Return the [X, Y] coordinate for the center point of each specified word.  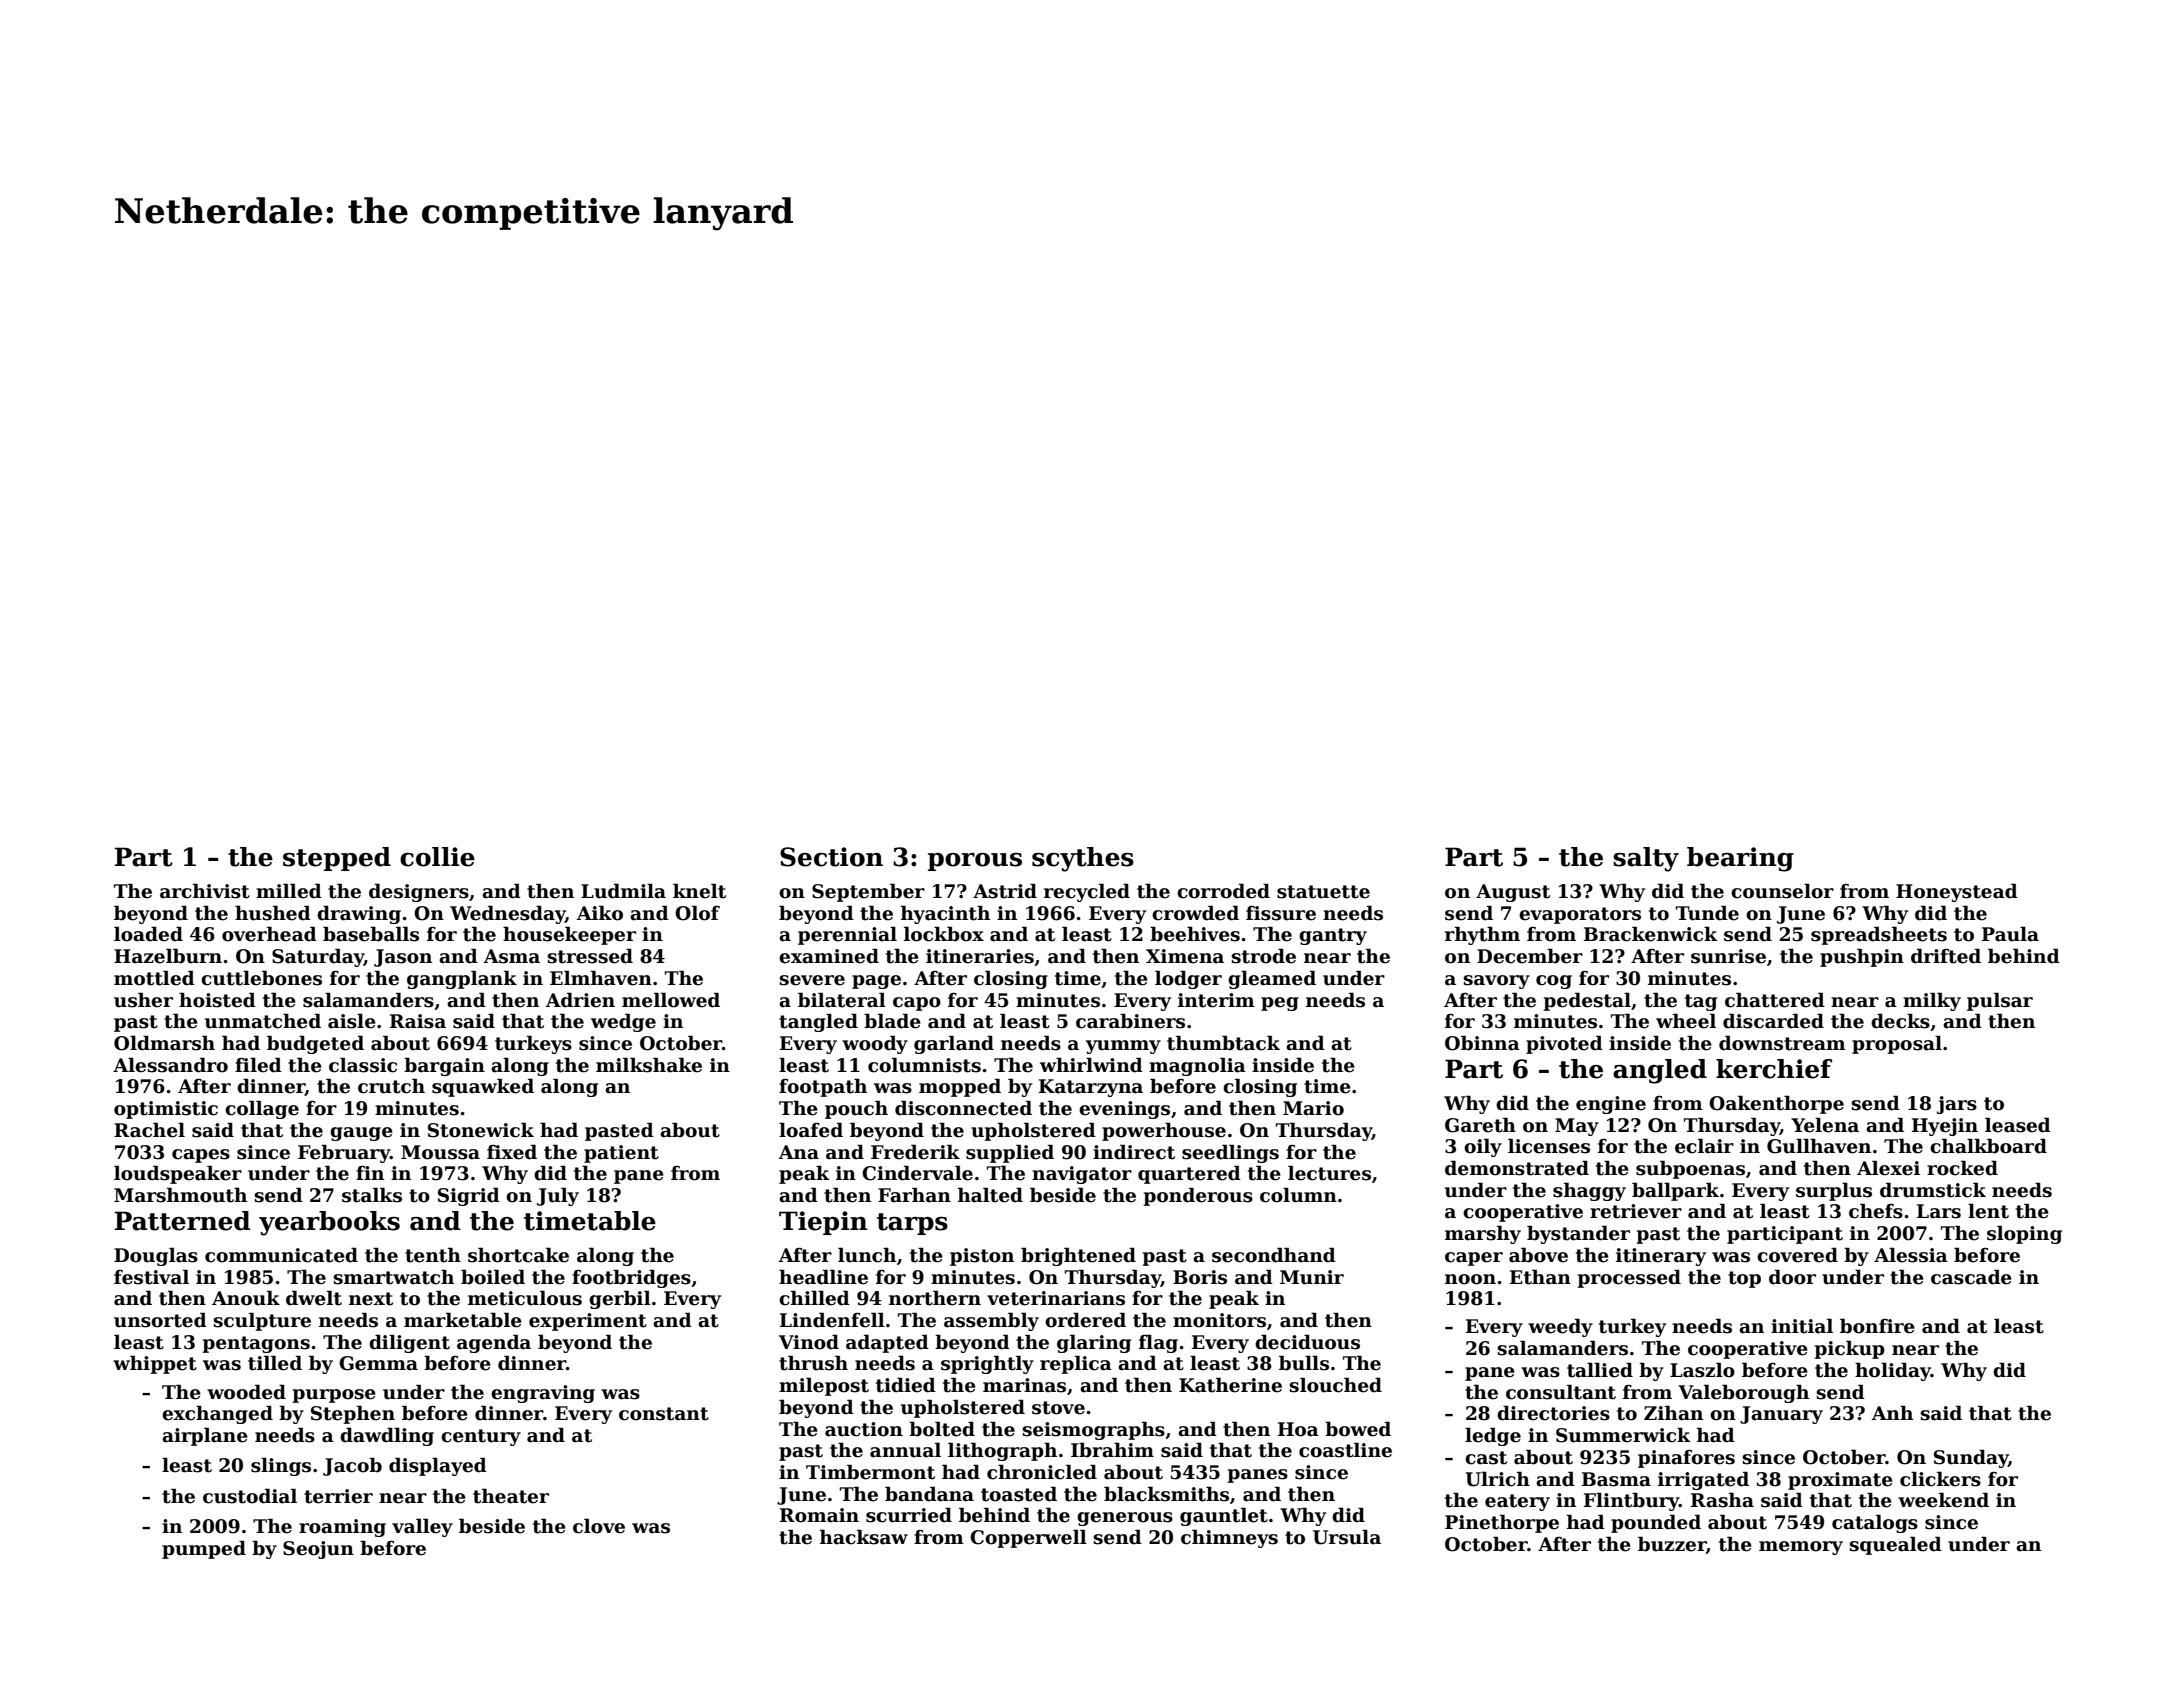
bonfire [1877, 1326]
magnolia [1197, 1066]
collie [437, 857]
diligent [409, 1343]
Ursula [1347, 1537]
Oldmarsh [164, 1043]
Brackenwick [1651, 934]
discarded [1773, 1021]
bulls [1304, 1363]
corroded [1223, 891]
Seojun [318, 1550]
